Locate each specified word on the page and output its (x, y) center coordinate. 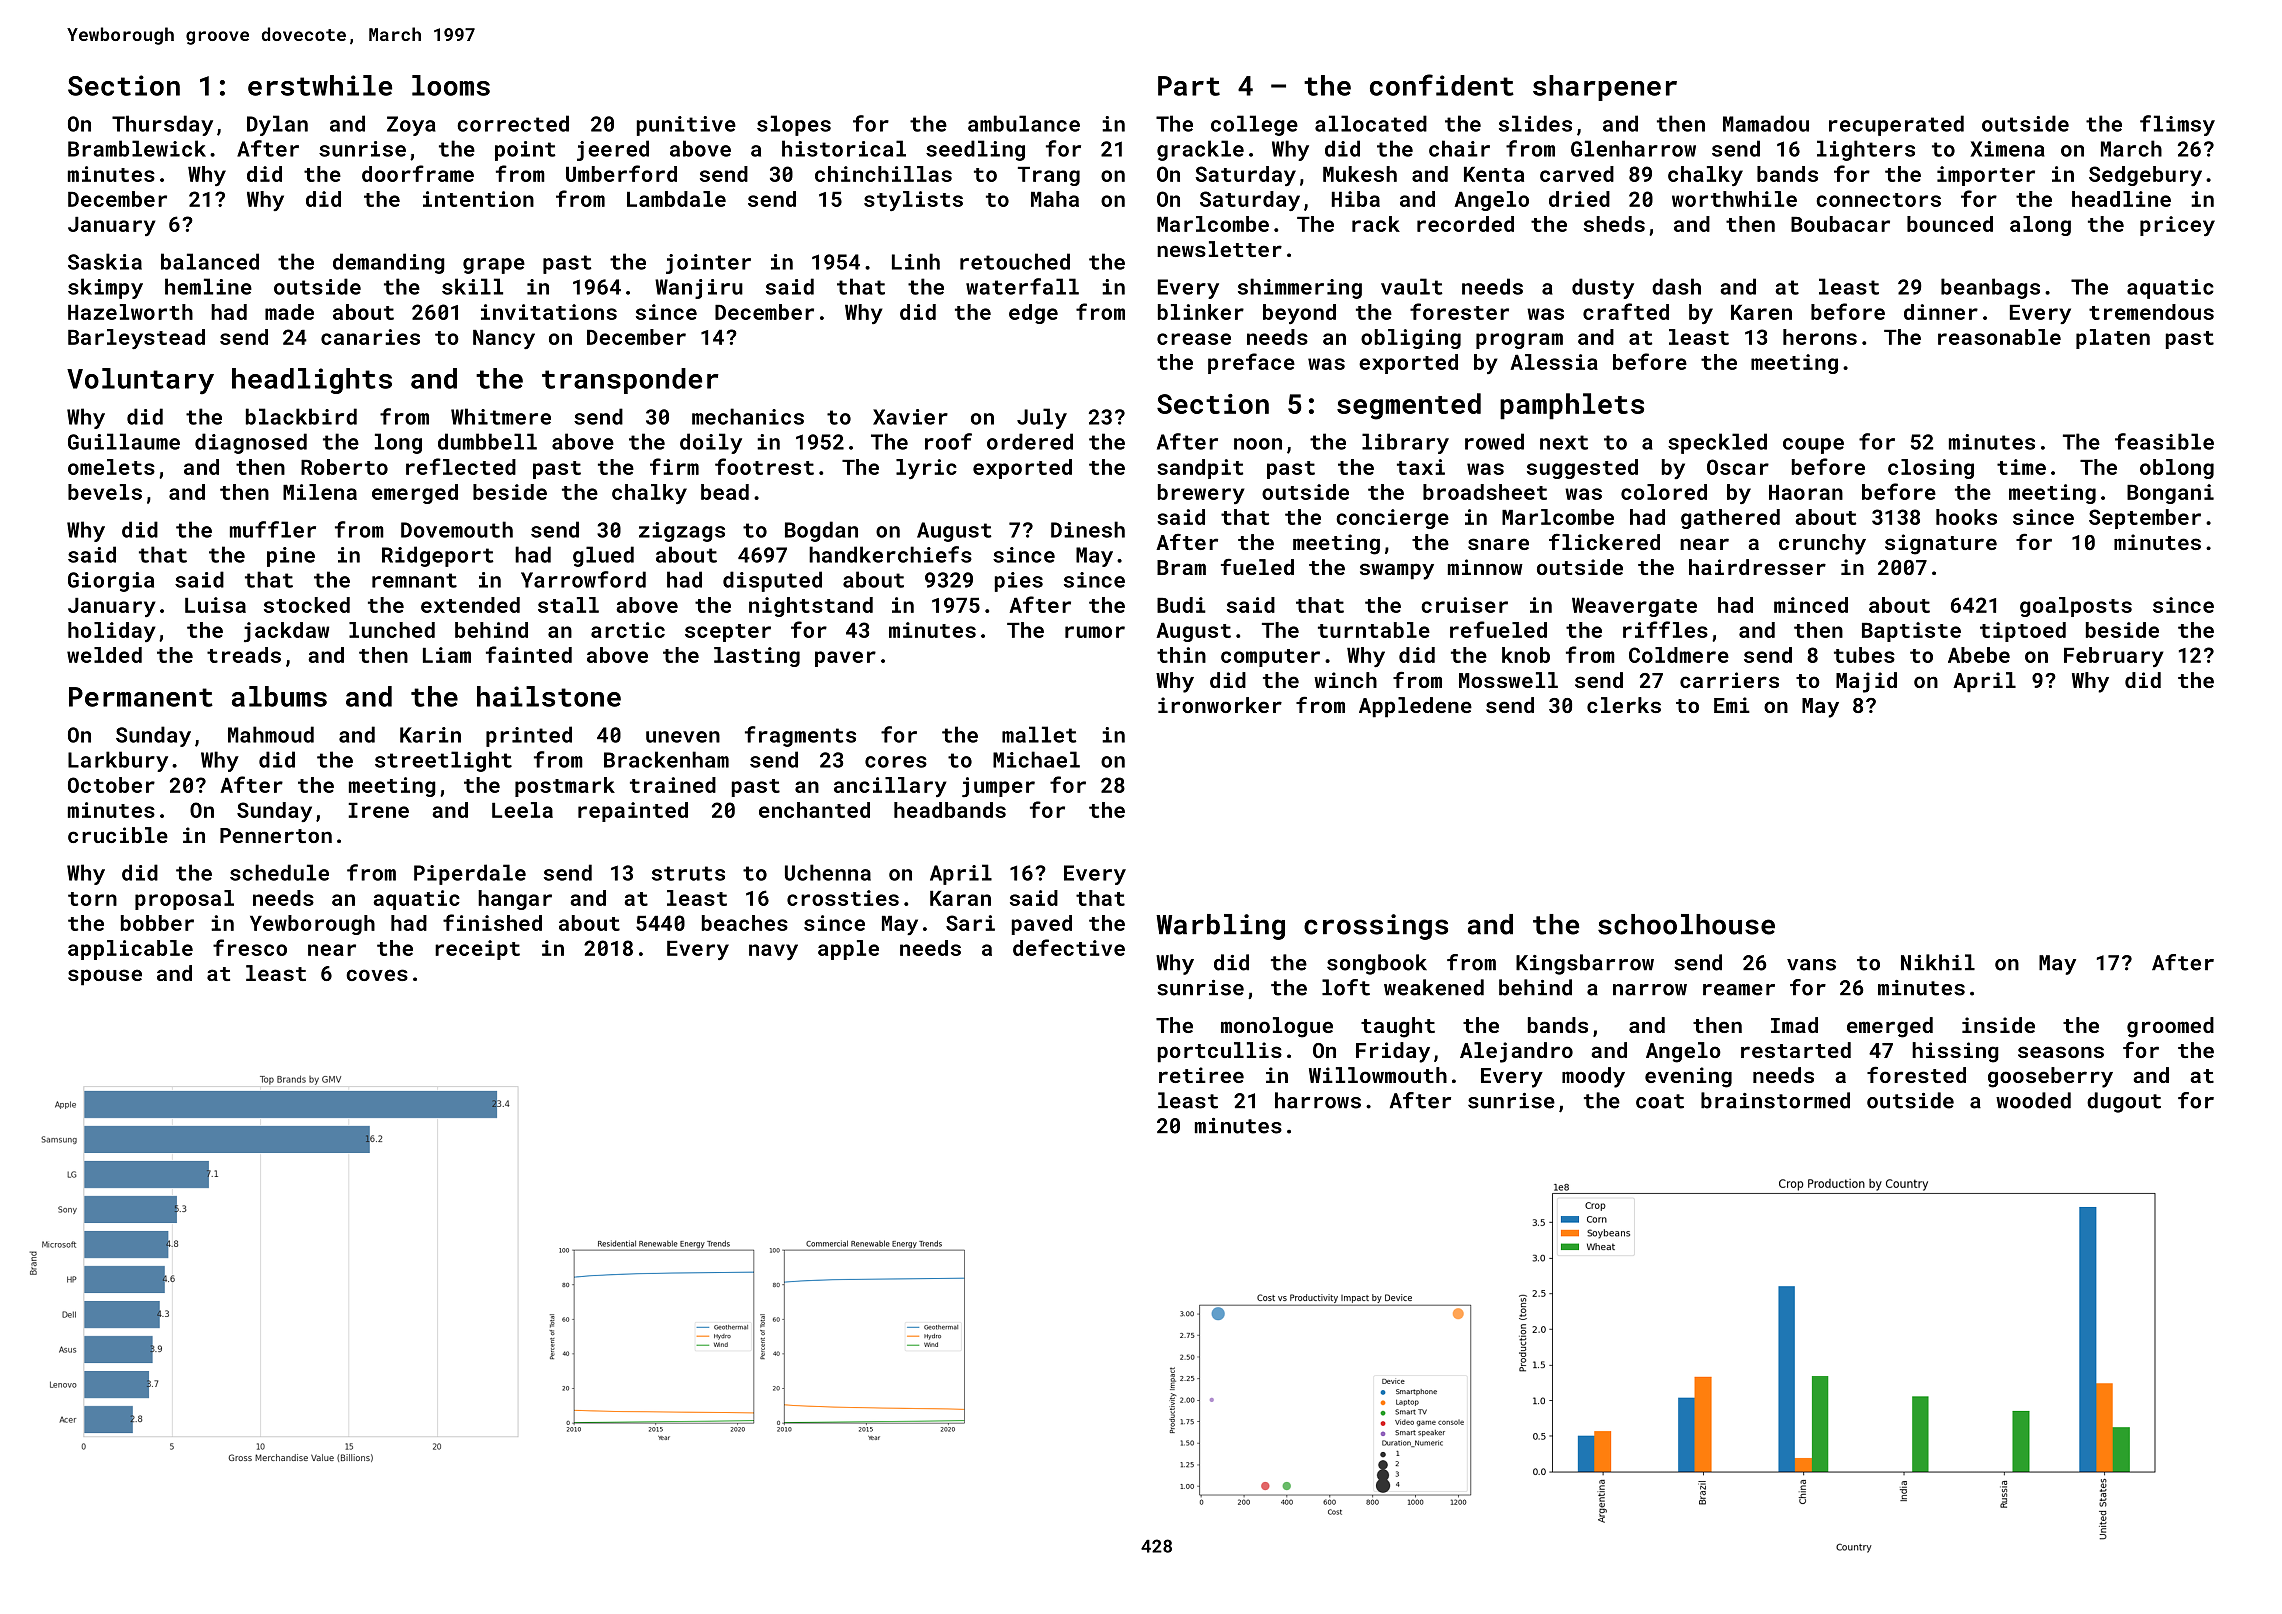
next (1564, 442)
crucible (118, 835)
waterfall (1022, 286)
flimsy (2177, 125)
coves (377, 975)
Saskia (105, 261)
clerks (1624, 705)
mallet (1039, 734)
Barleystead (136, 339)
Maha (1055, 199)
